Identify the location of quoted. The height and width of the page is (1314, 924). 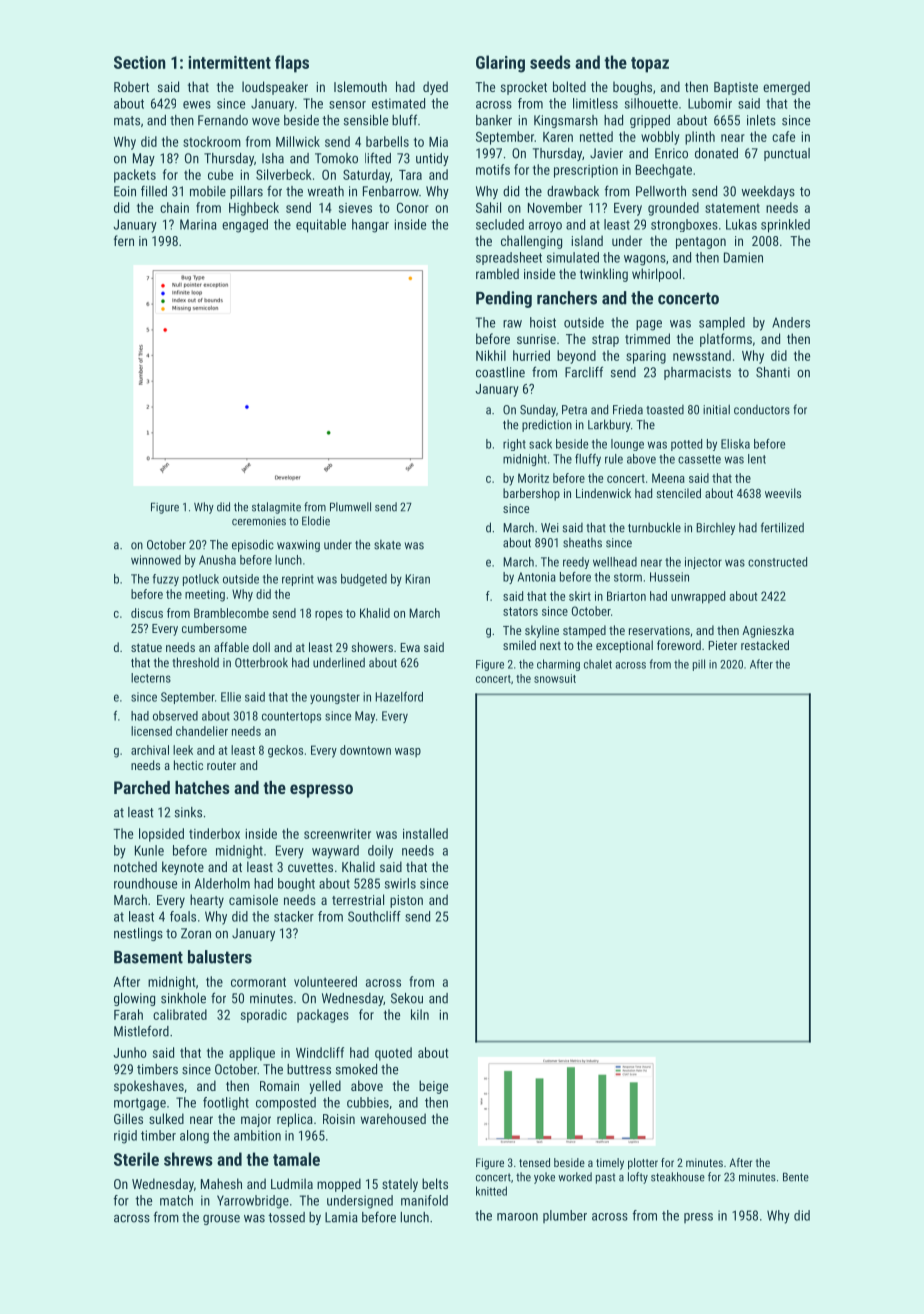
(393, 1054).
